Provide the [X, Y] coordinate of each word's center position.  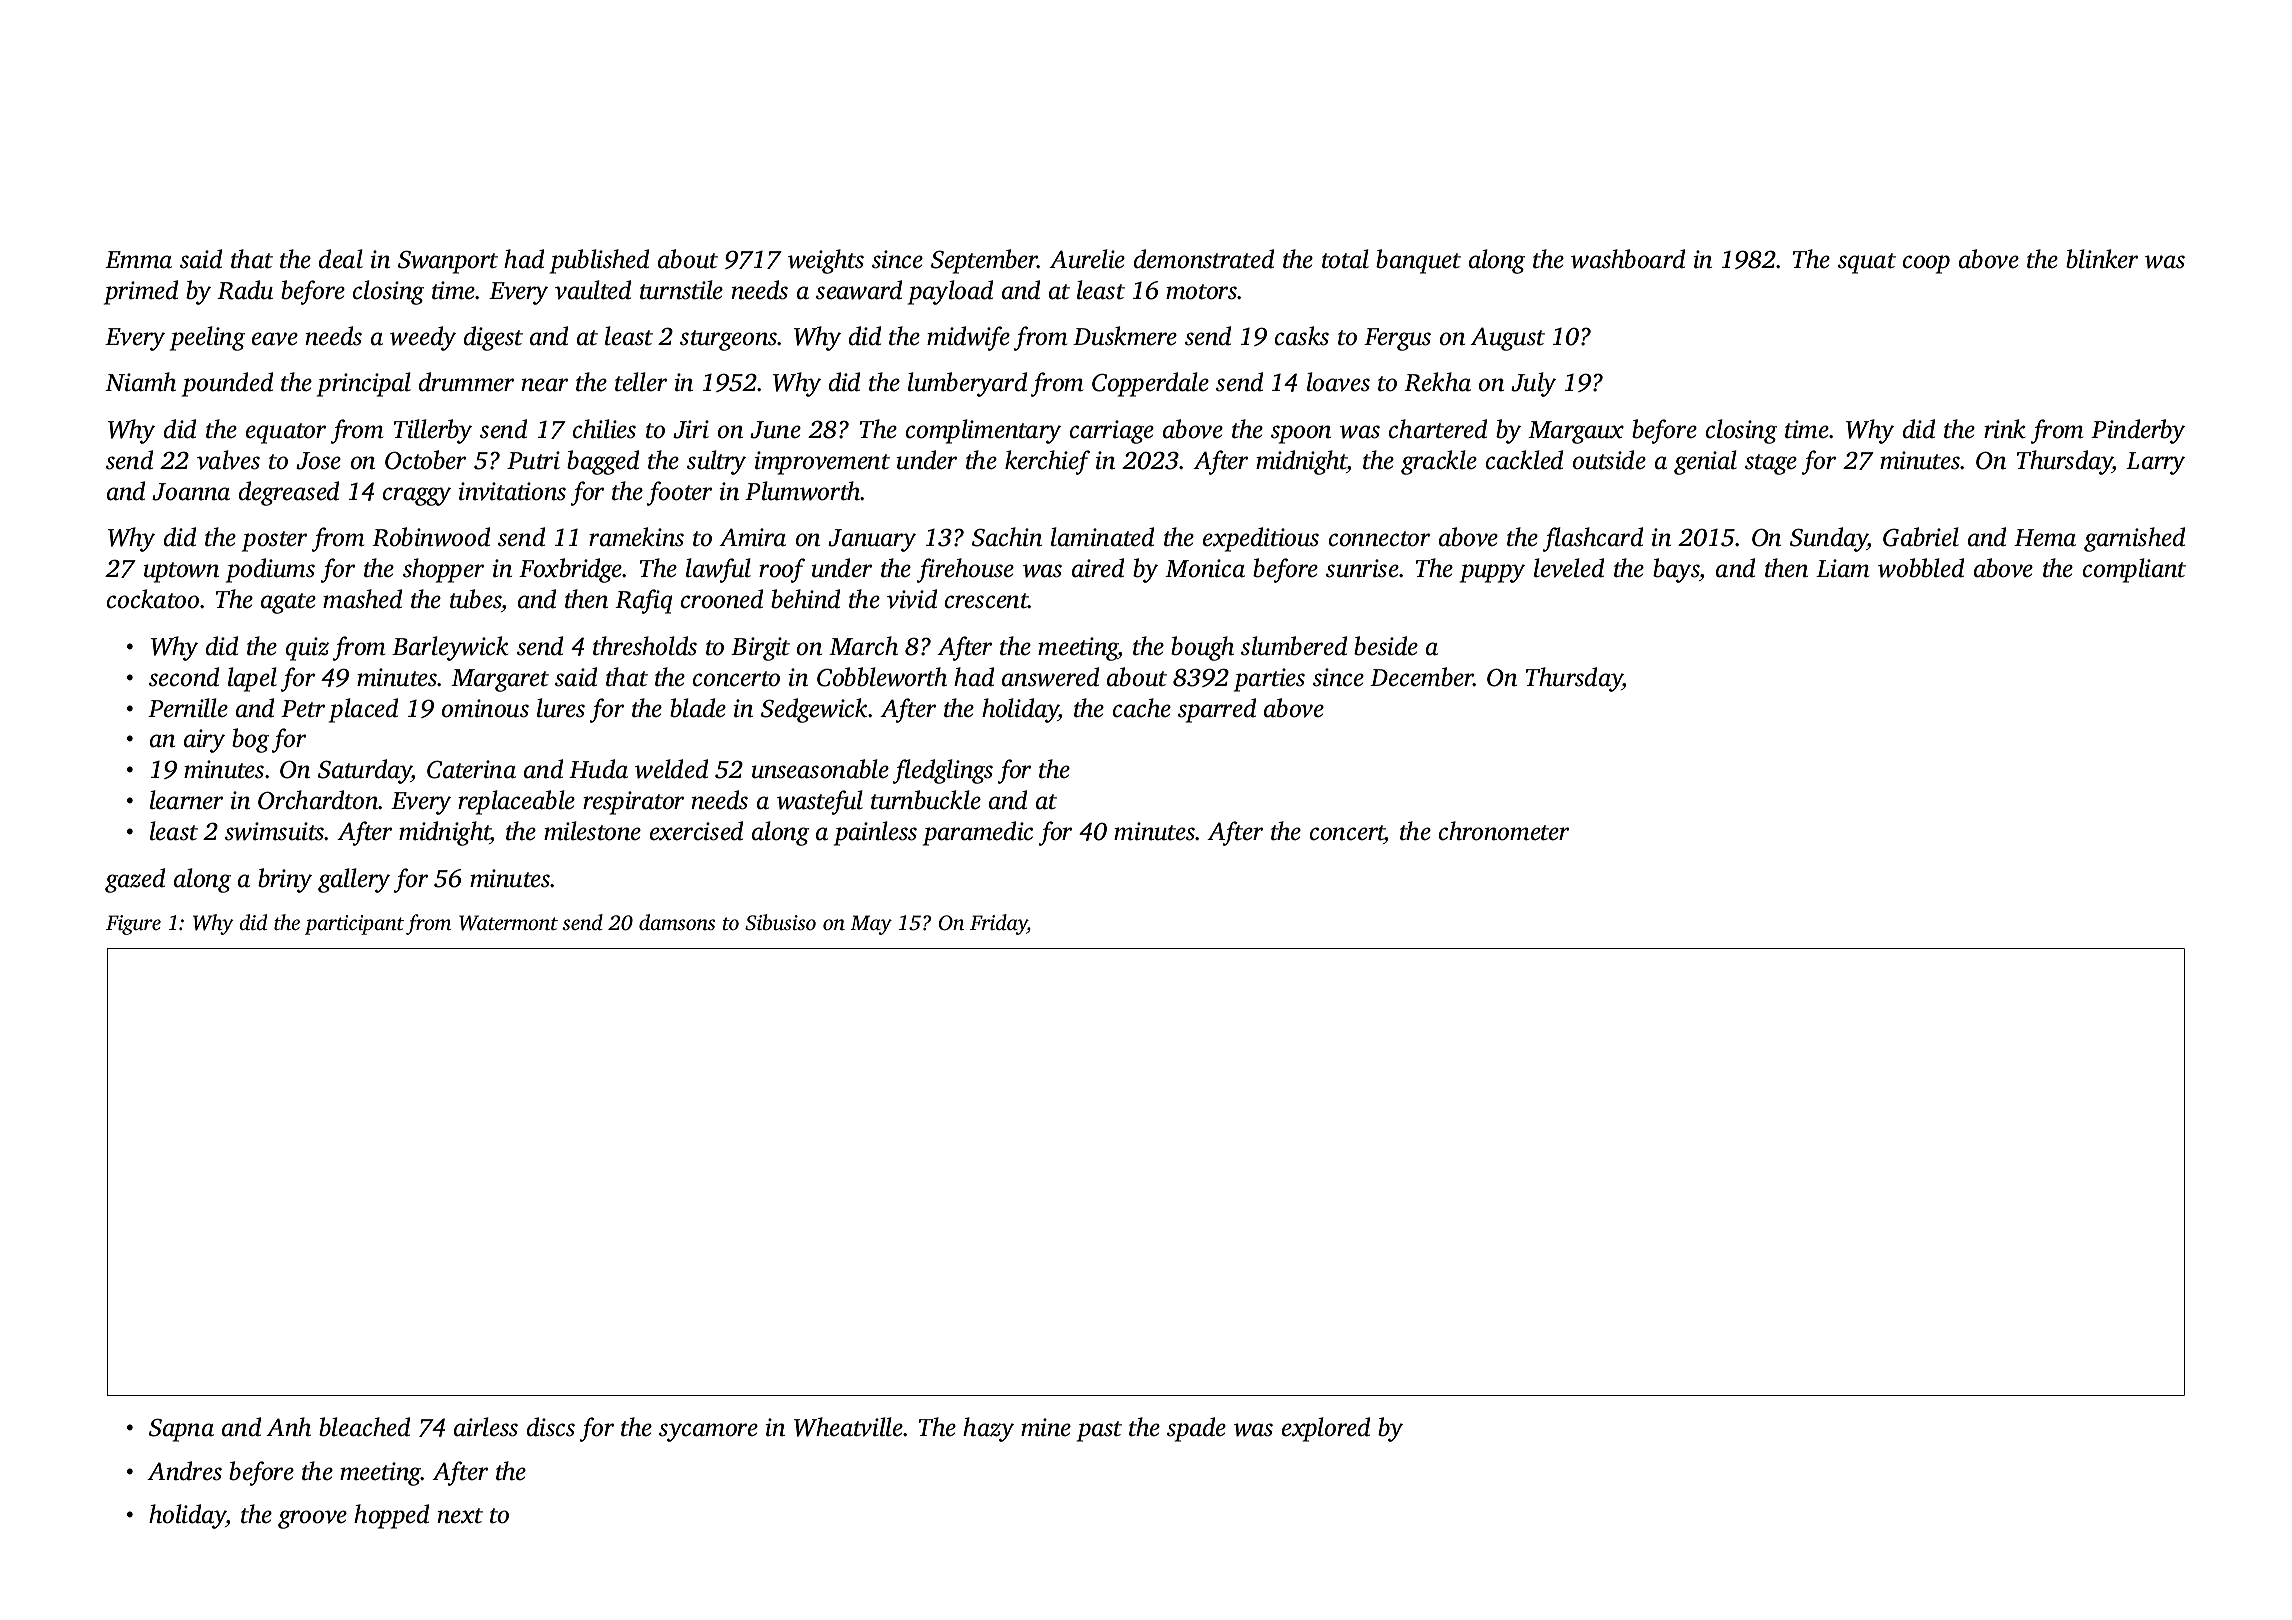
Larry [2155, 463]
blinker [2102, 259]
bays [1676, 570]
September [984, 261]
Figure [133, 925]
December [1422, 677]
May [871, 925]
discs [551, 1427]
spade [1196, 1429]
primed [141, 292]
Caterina [471, 769]
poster [274, 541]
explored [1326, 1429]
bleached [364, 1427]
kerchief [1047, 462]
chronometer [1504, 831]
